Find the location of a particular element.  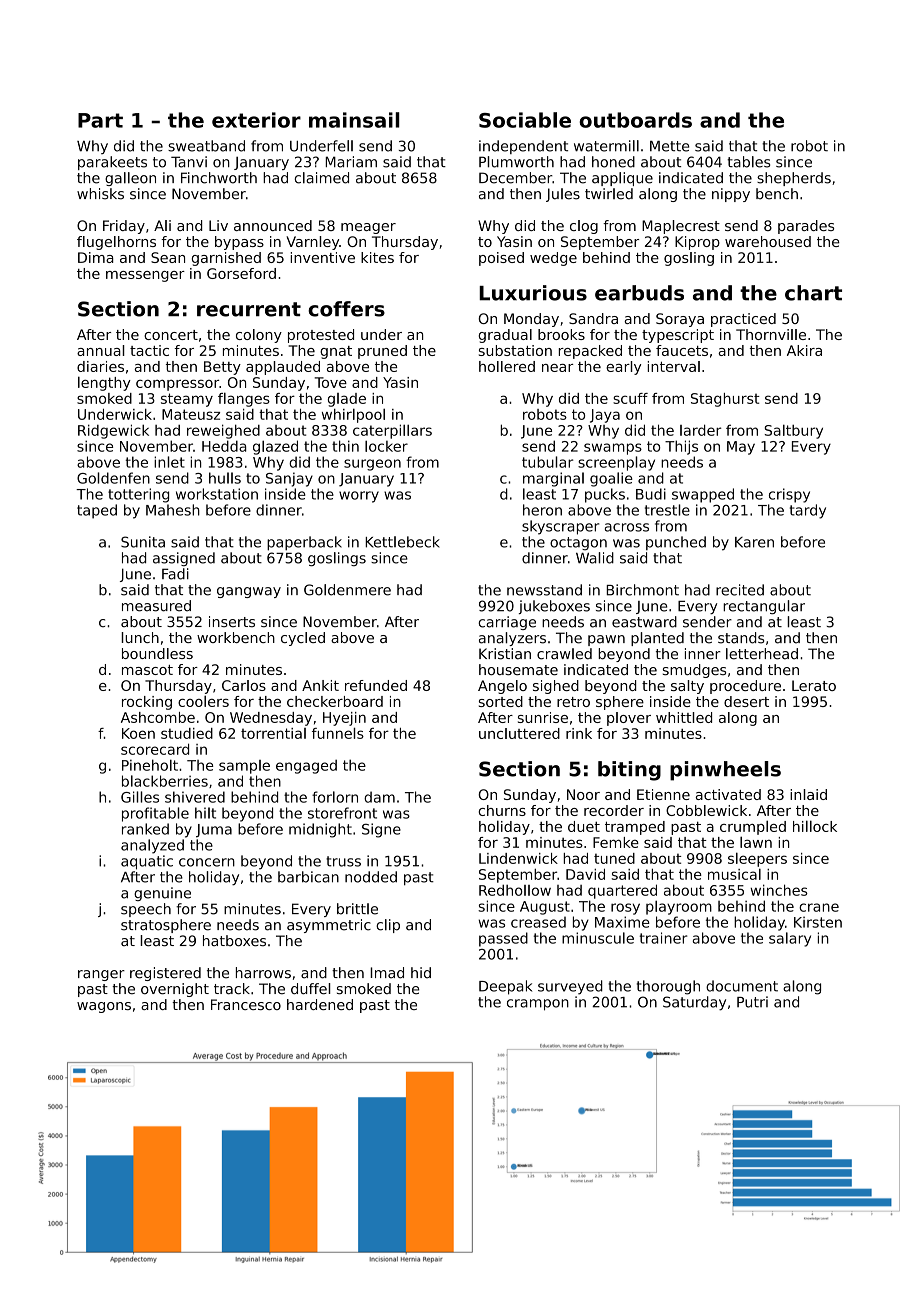

crampon is located at coordinates (538, 1005).
